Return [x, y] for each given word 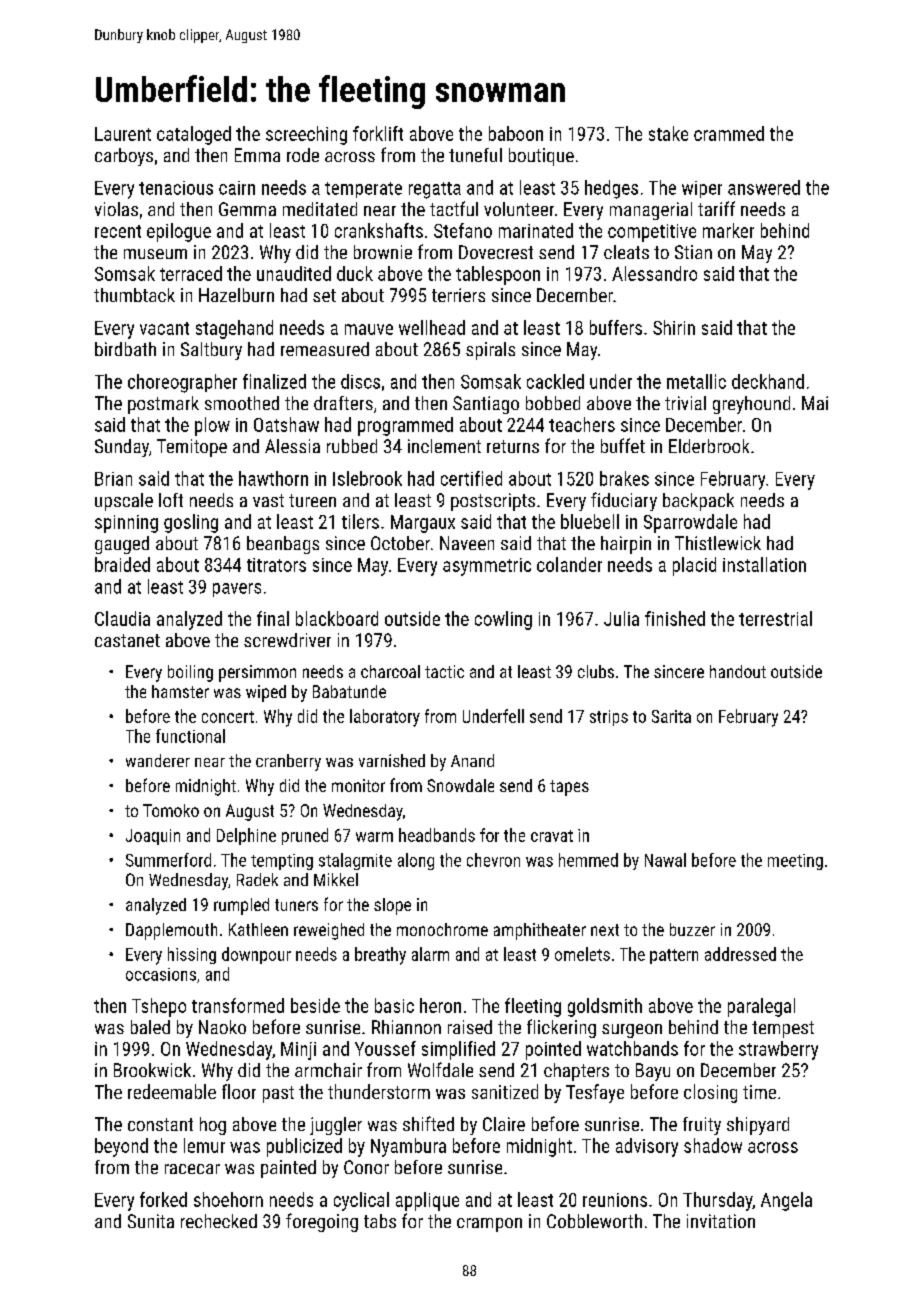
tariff [716, 208]
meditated [320, 209]
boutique [541, 157]
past [278, 1094]
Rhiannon [406, 1027]
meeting [795, 862]
